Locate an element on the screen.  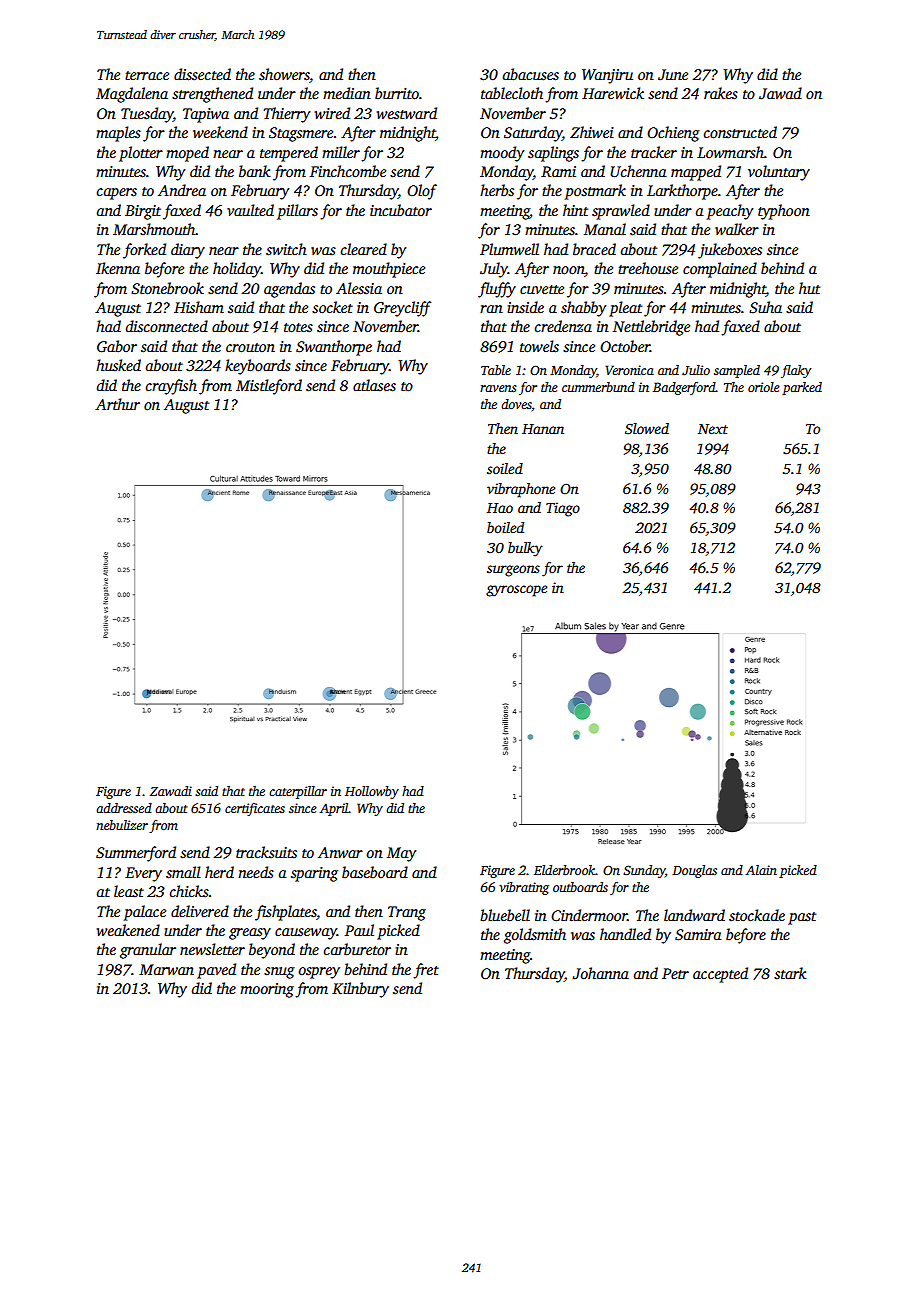
stark is located at coordinates (790, 973).
